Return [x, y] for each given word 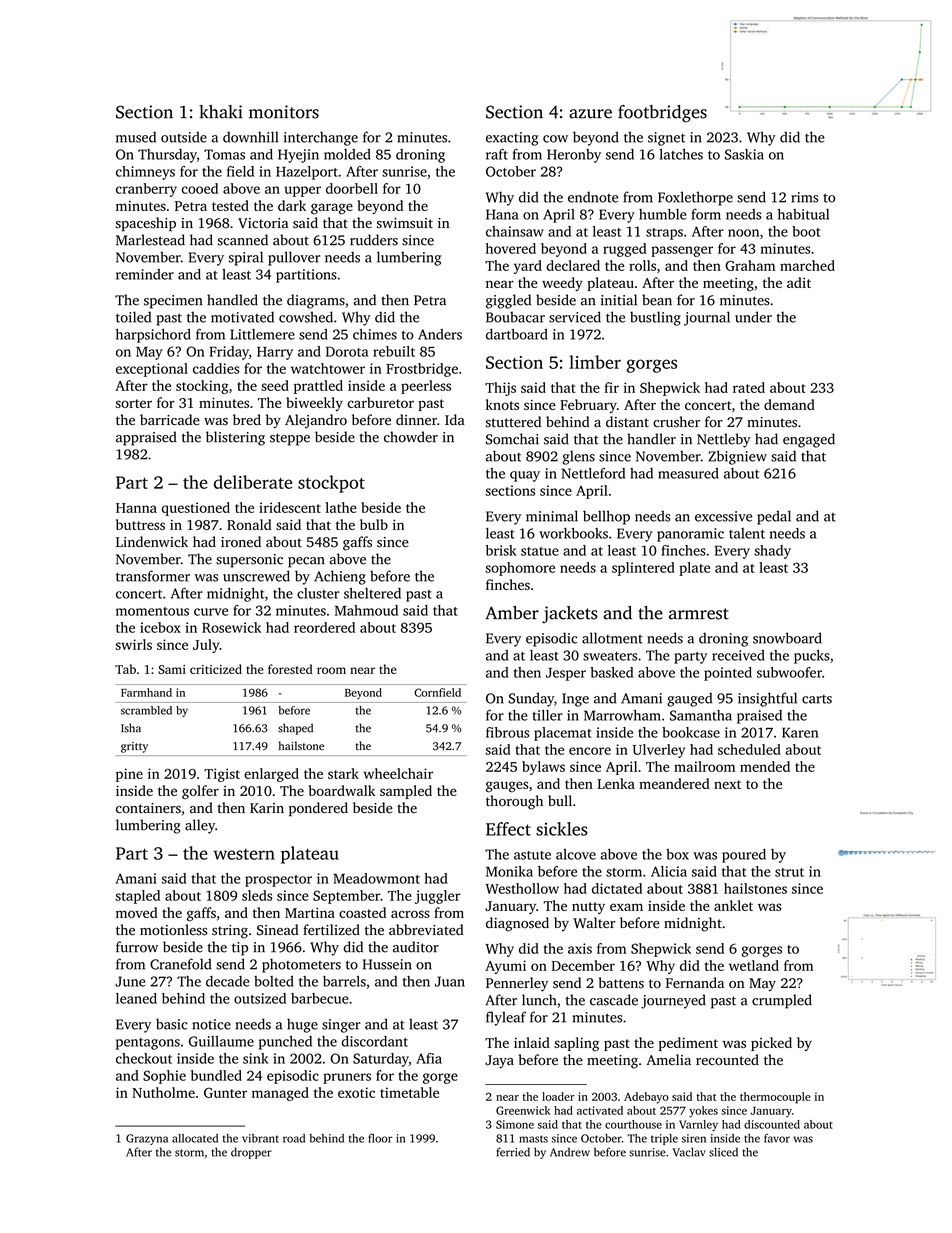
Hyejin [298, 156]
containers [148, 808]
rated [749, 387]
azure [590, 114]
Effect [508, 829]
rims [804, 197]
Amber [512, 613]
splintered [643, 569]
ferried [513, 1152]
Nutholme [163, 1092]
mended [765, 766]
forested [290, 669]
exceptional [152, 370]
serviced [575, 317]
